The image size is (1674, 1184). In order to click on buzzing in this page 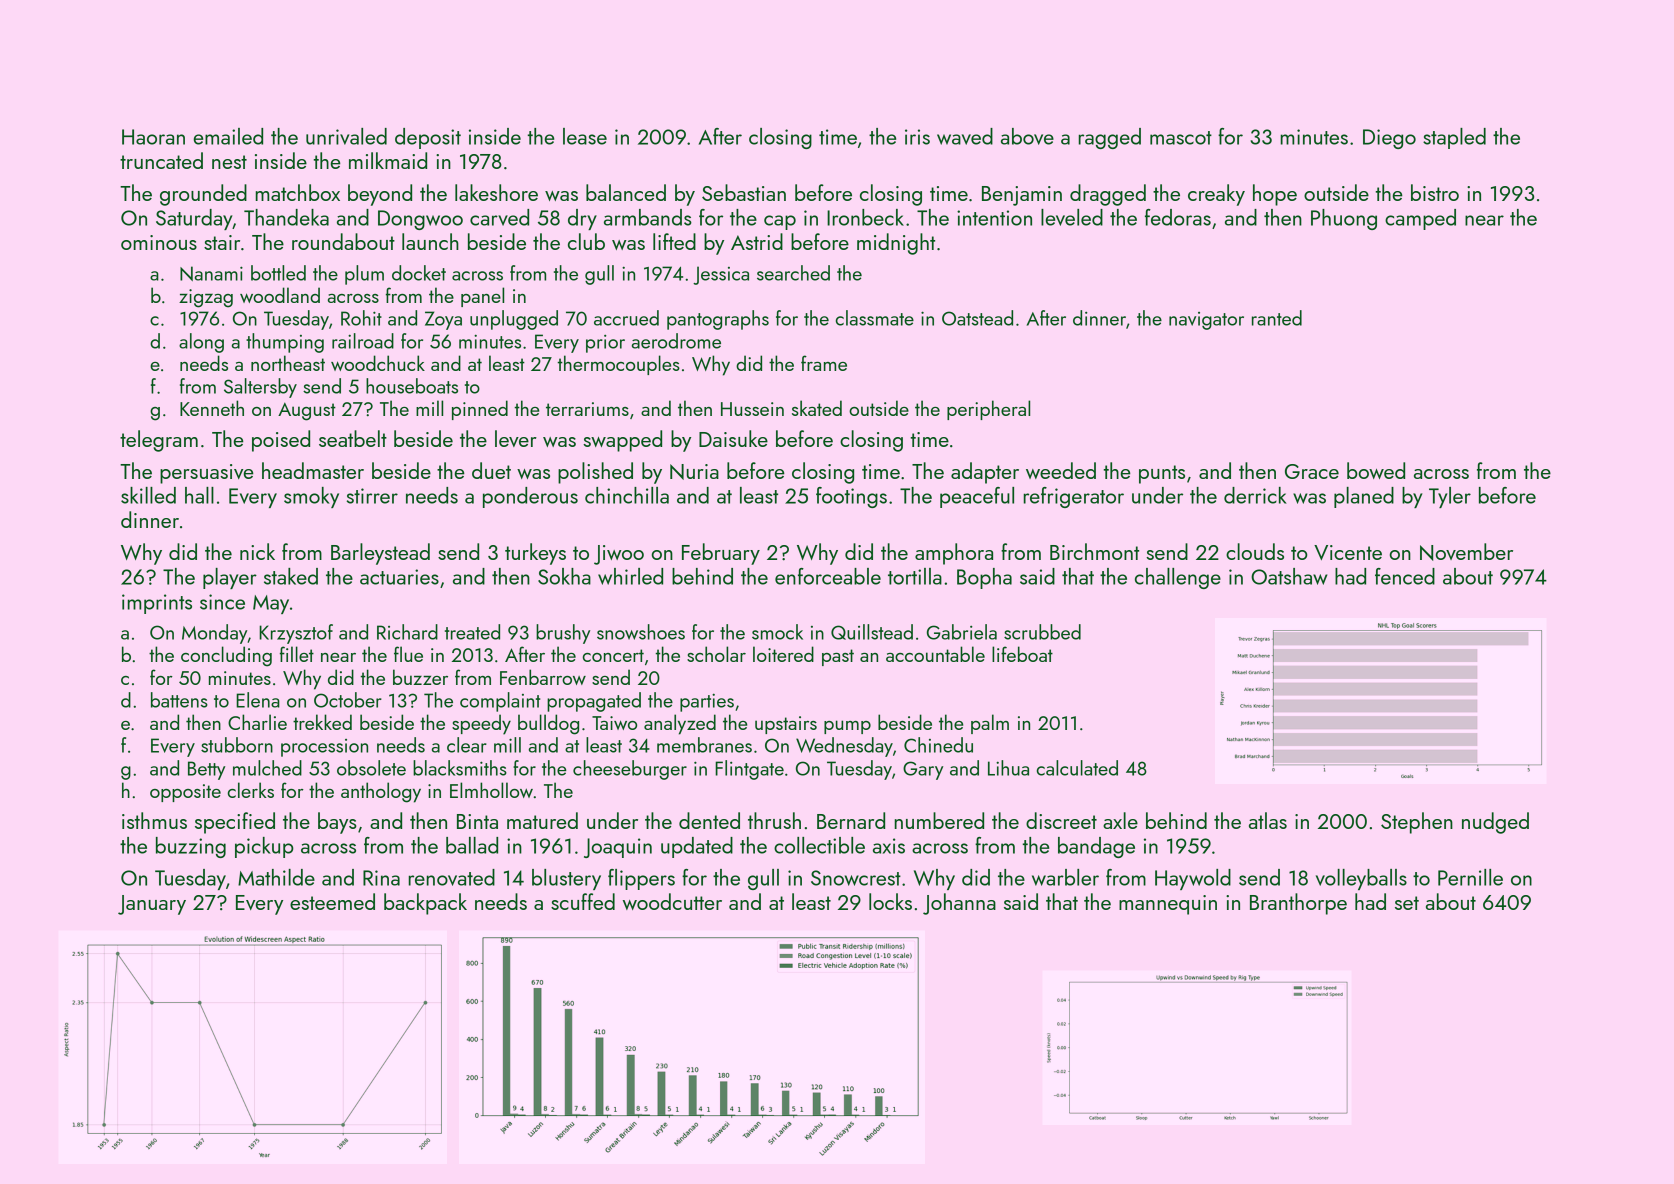, I will do `click(191, 847)`.
